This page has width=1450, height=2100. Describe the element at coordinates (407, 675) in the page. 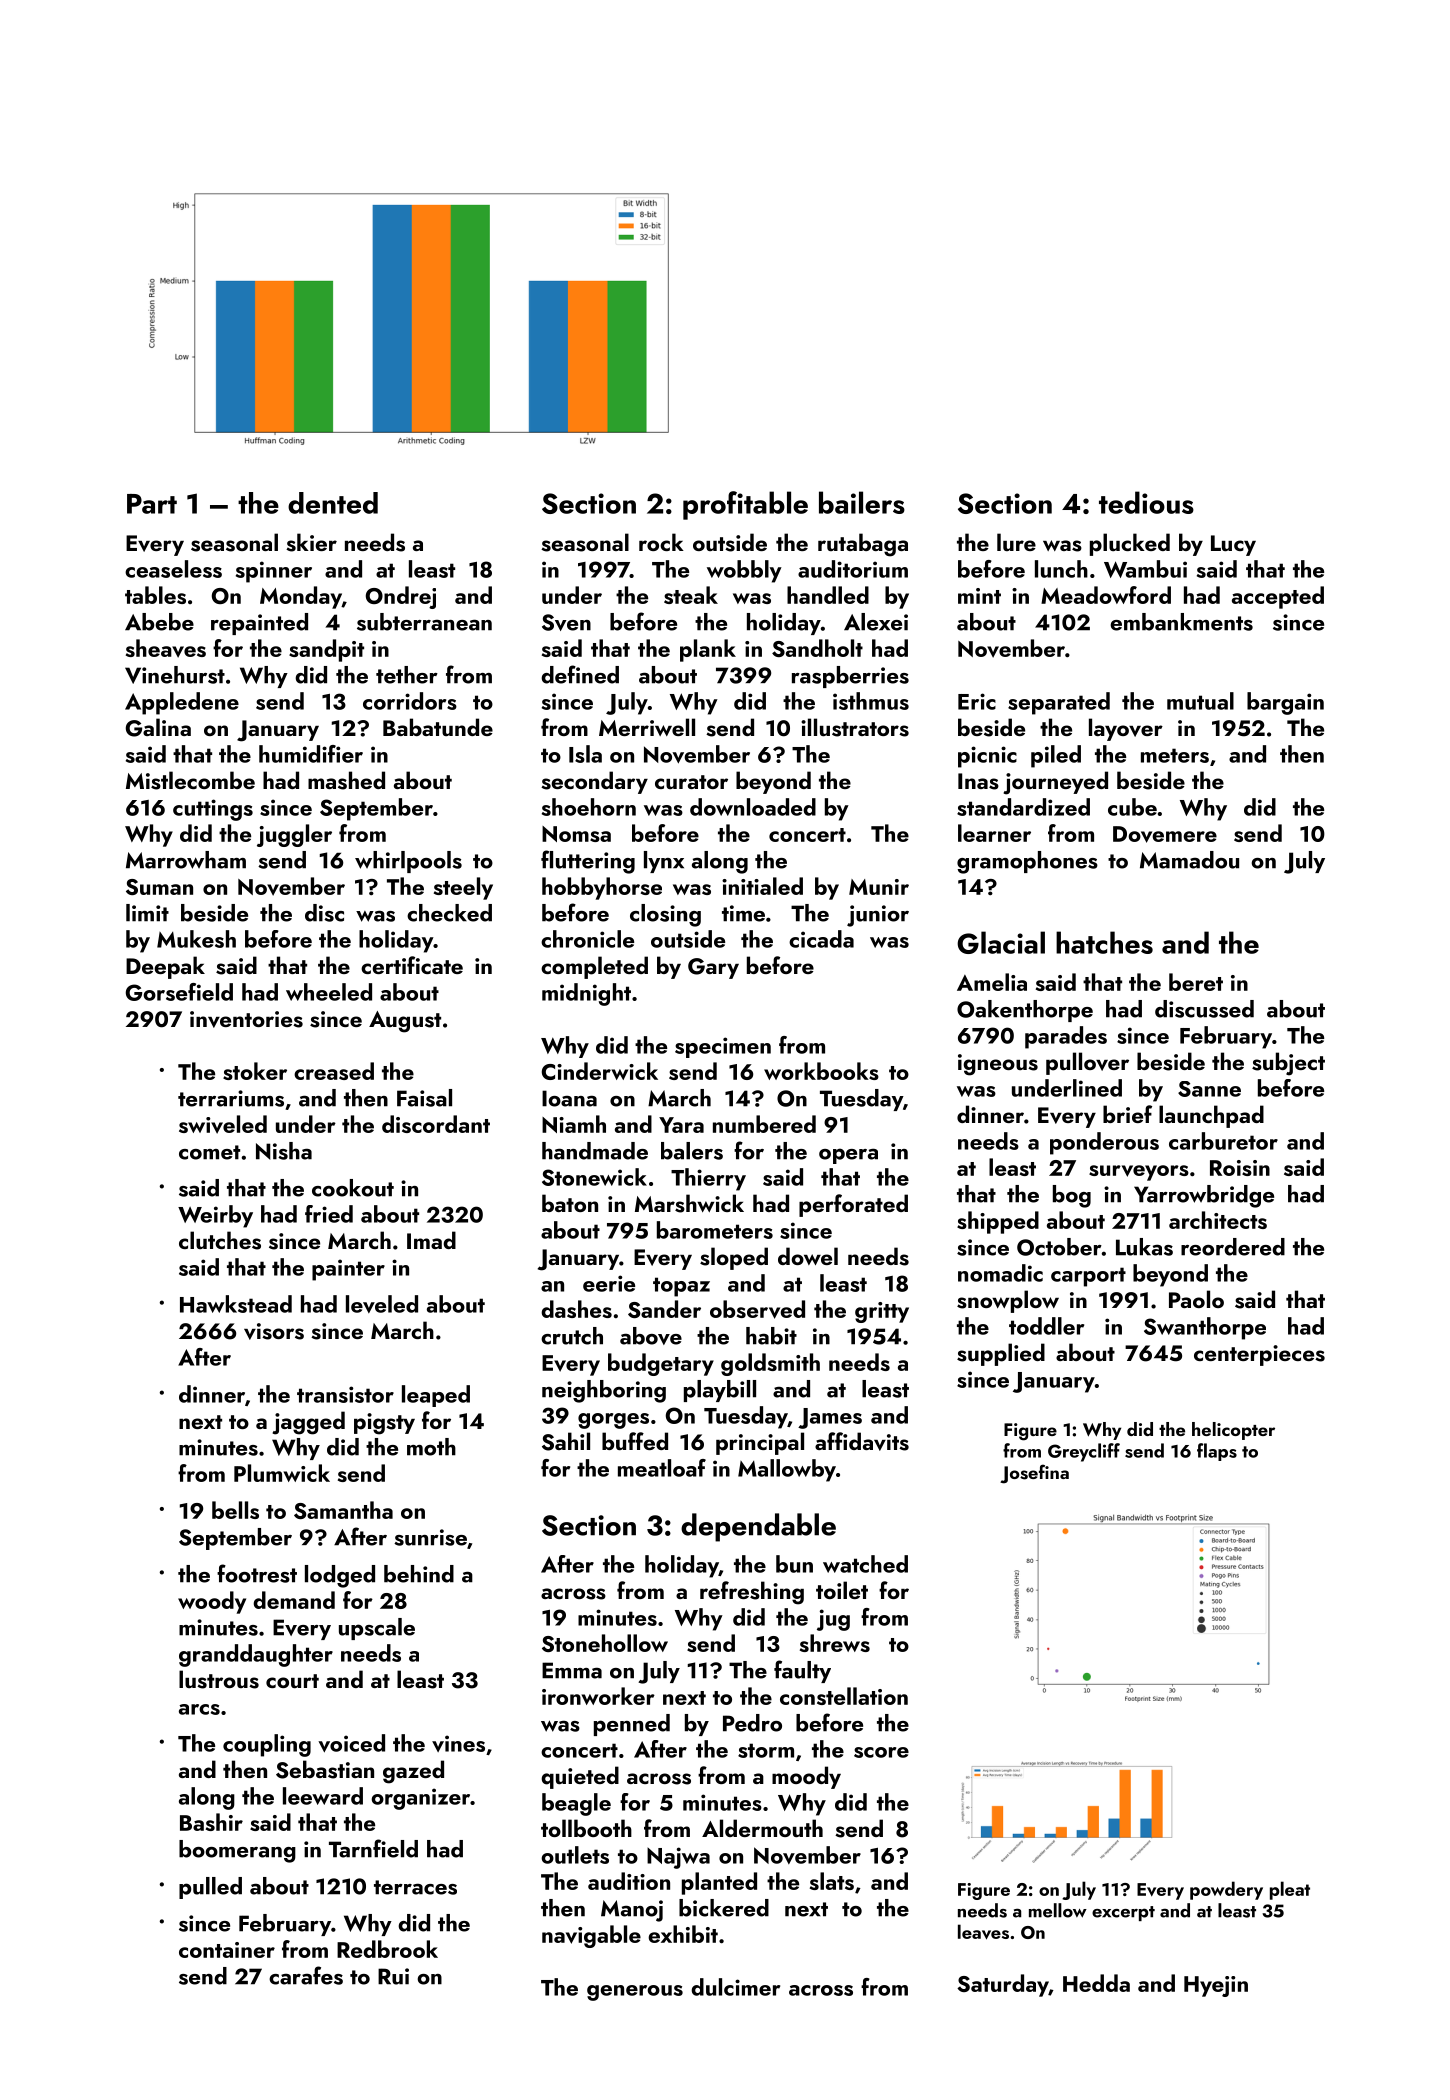

I see `tether` at that location.
